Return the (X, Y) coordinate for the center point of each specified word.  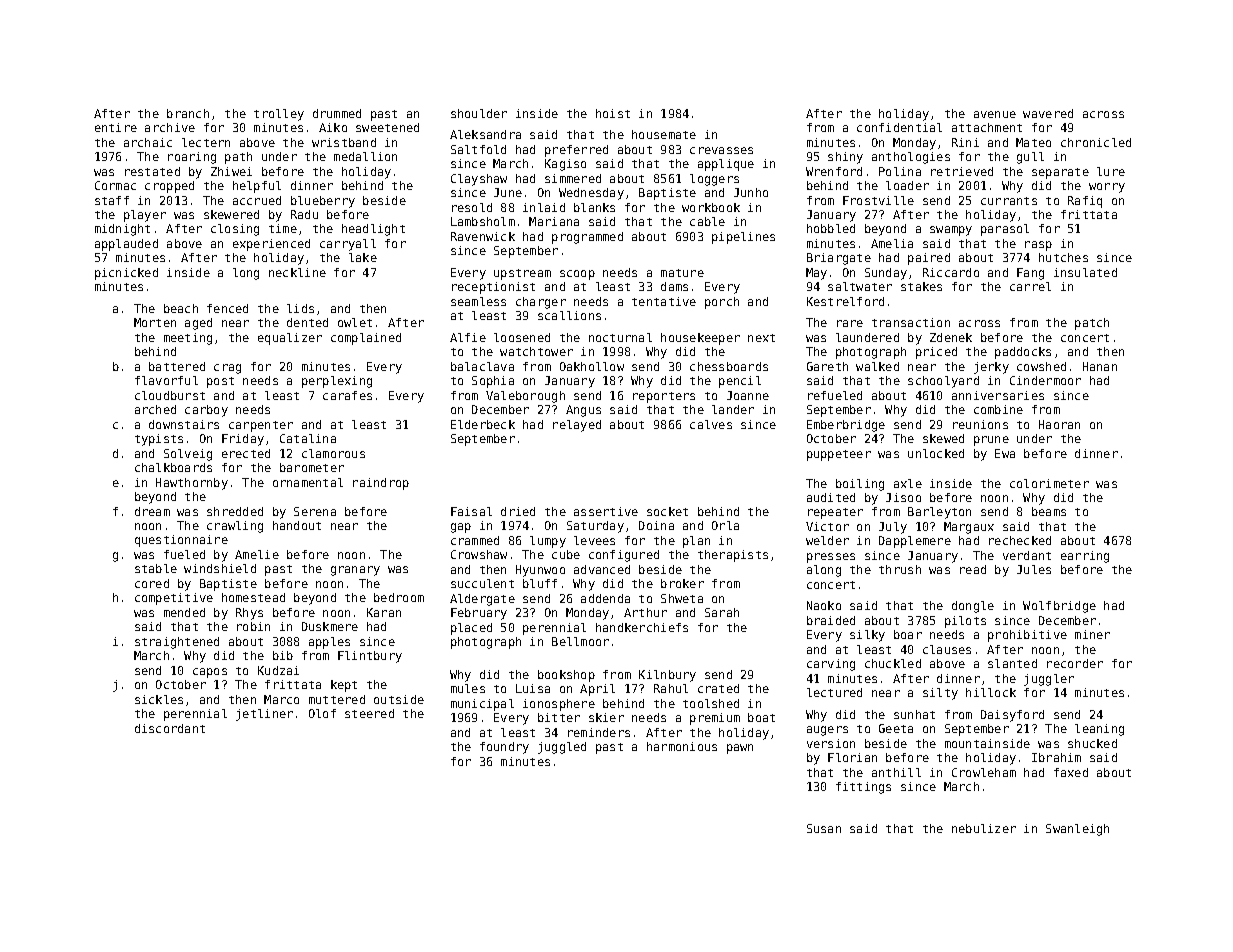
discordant (170, 728)
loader (907, 185)
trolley (279, 115)
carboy (206, 411)
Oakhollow (592, 366)
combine (998, 409)
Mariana (554, 221)
